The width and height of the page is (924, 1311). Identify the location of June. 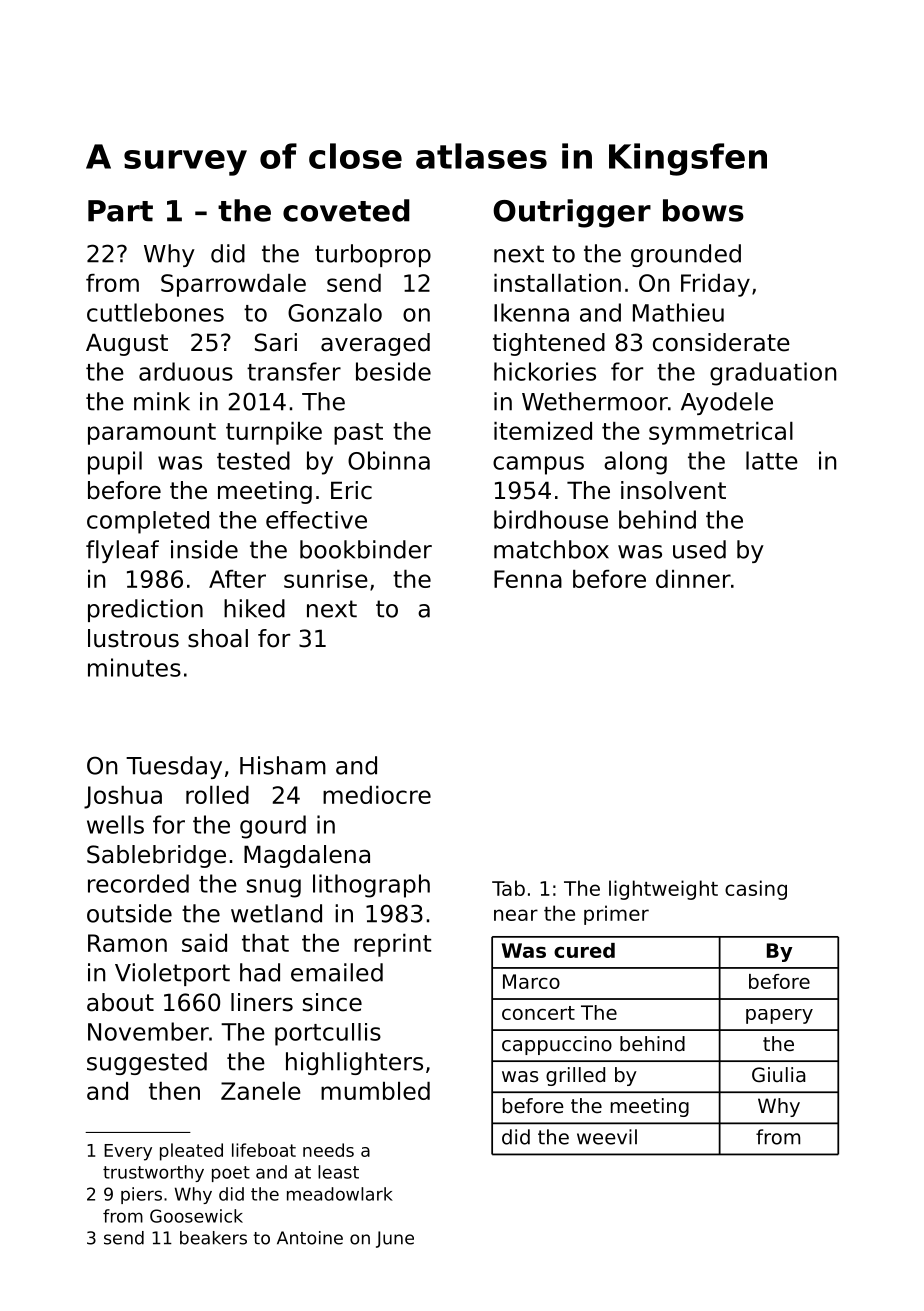
(395, 1239).
